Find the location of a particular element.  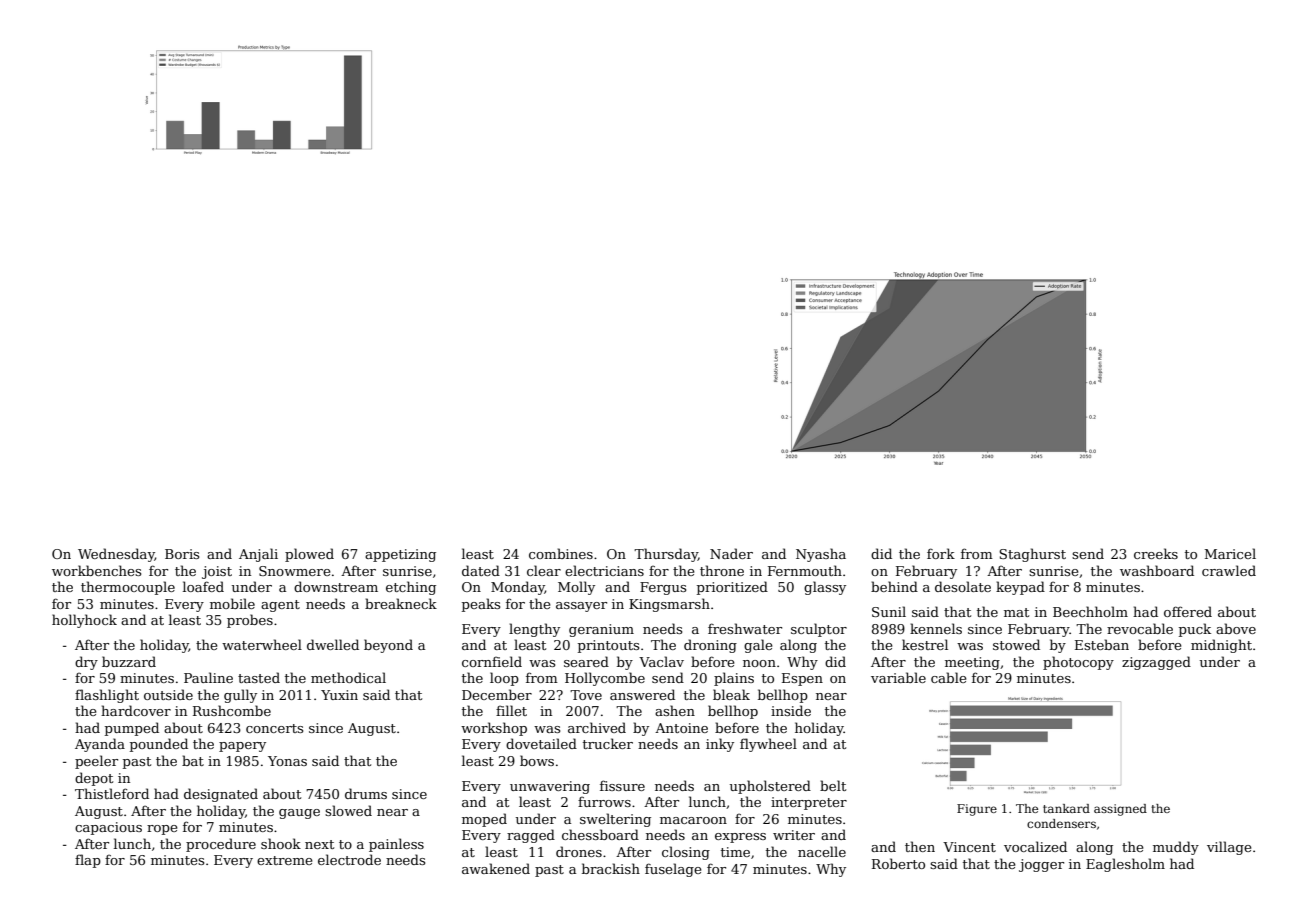

creeks is located at coordinates (1156, 553).
